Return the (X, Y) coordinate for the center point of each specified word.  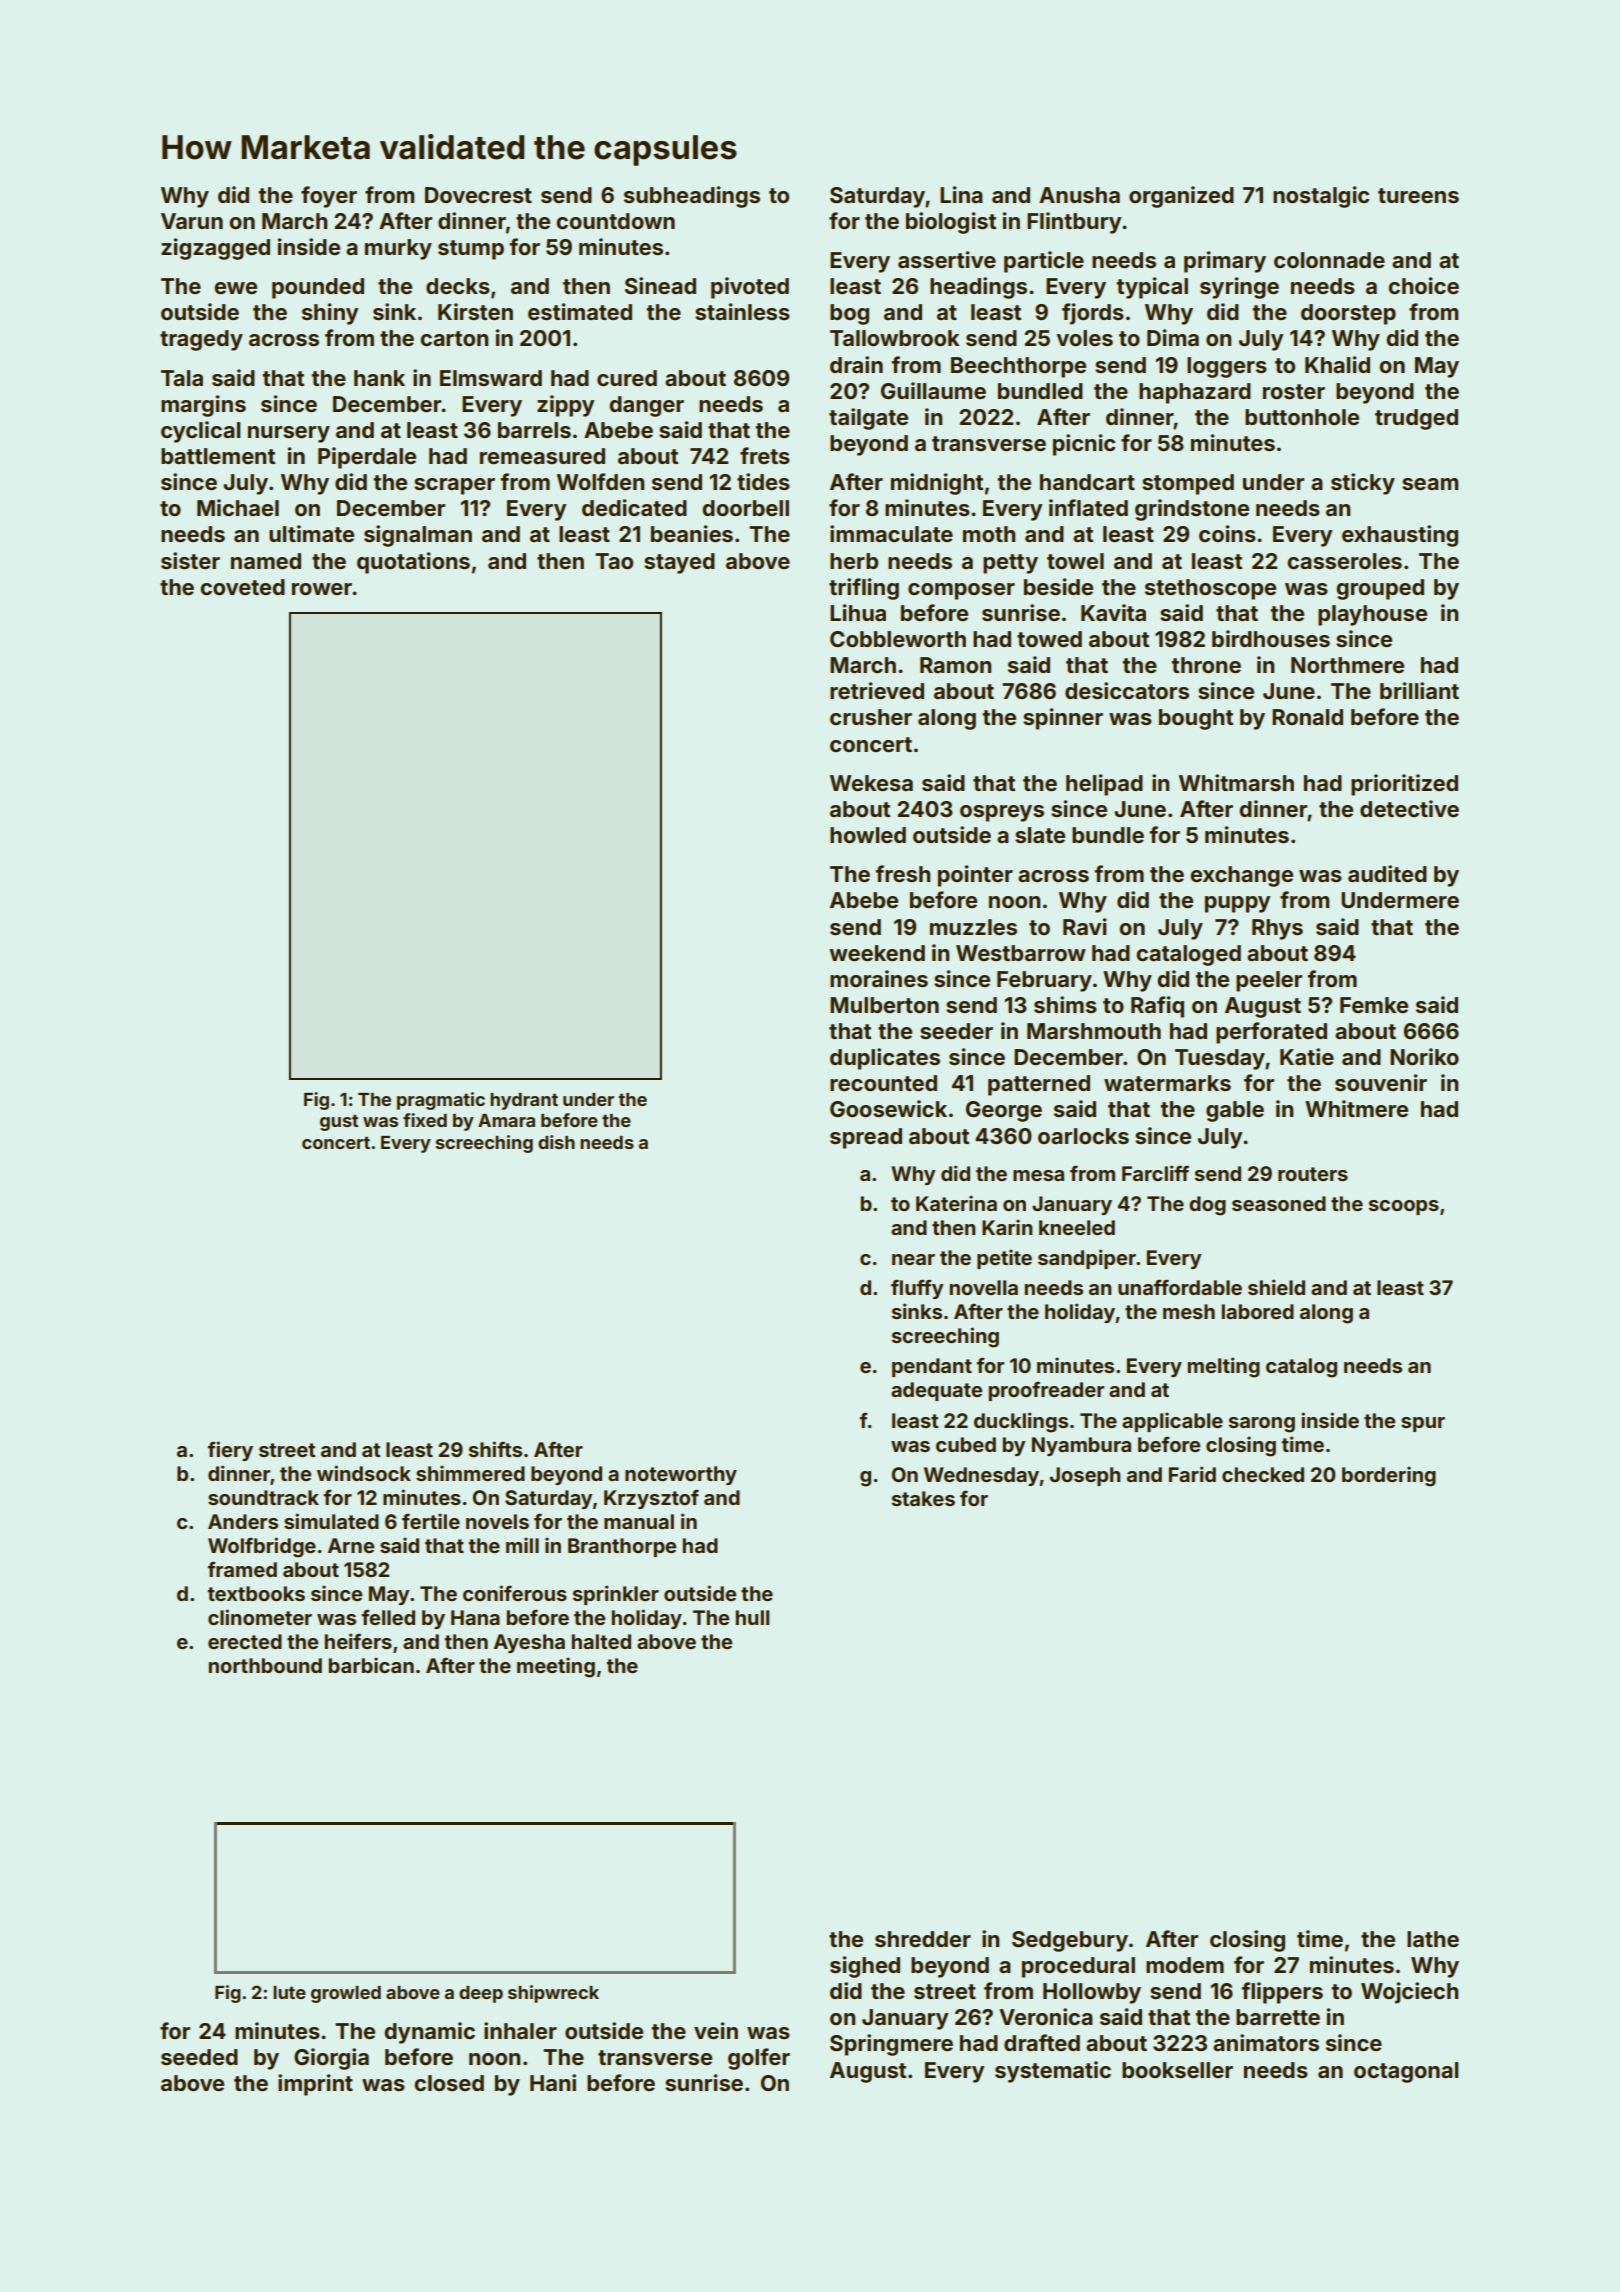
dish (556, 1142)
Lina (961, 194)
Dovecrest (478, 195)
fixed (425, 1120)
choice (1423, 285)
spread (866, 1138)
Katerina (956, 1203)
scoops (1403, 1207)
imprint (315, 2085)
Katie (1307, 1056)
